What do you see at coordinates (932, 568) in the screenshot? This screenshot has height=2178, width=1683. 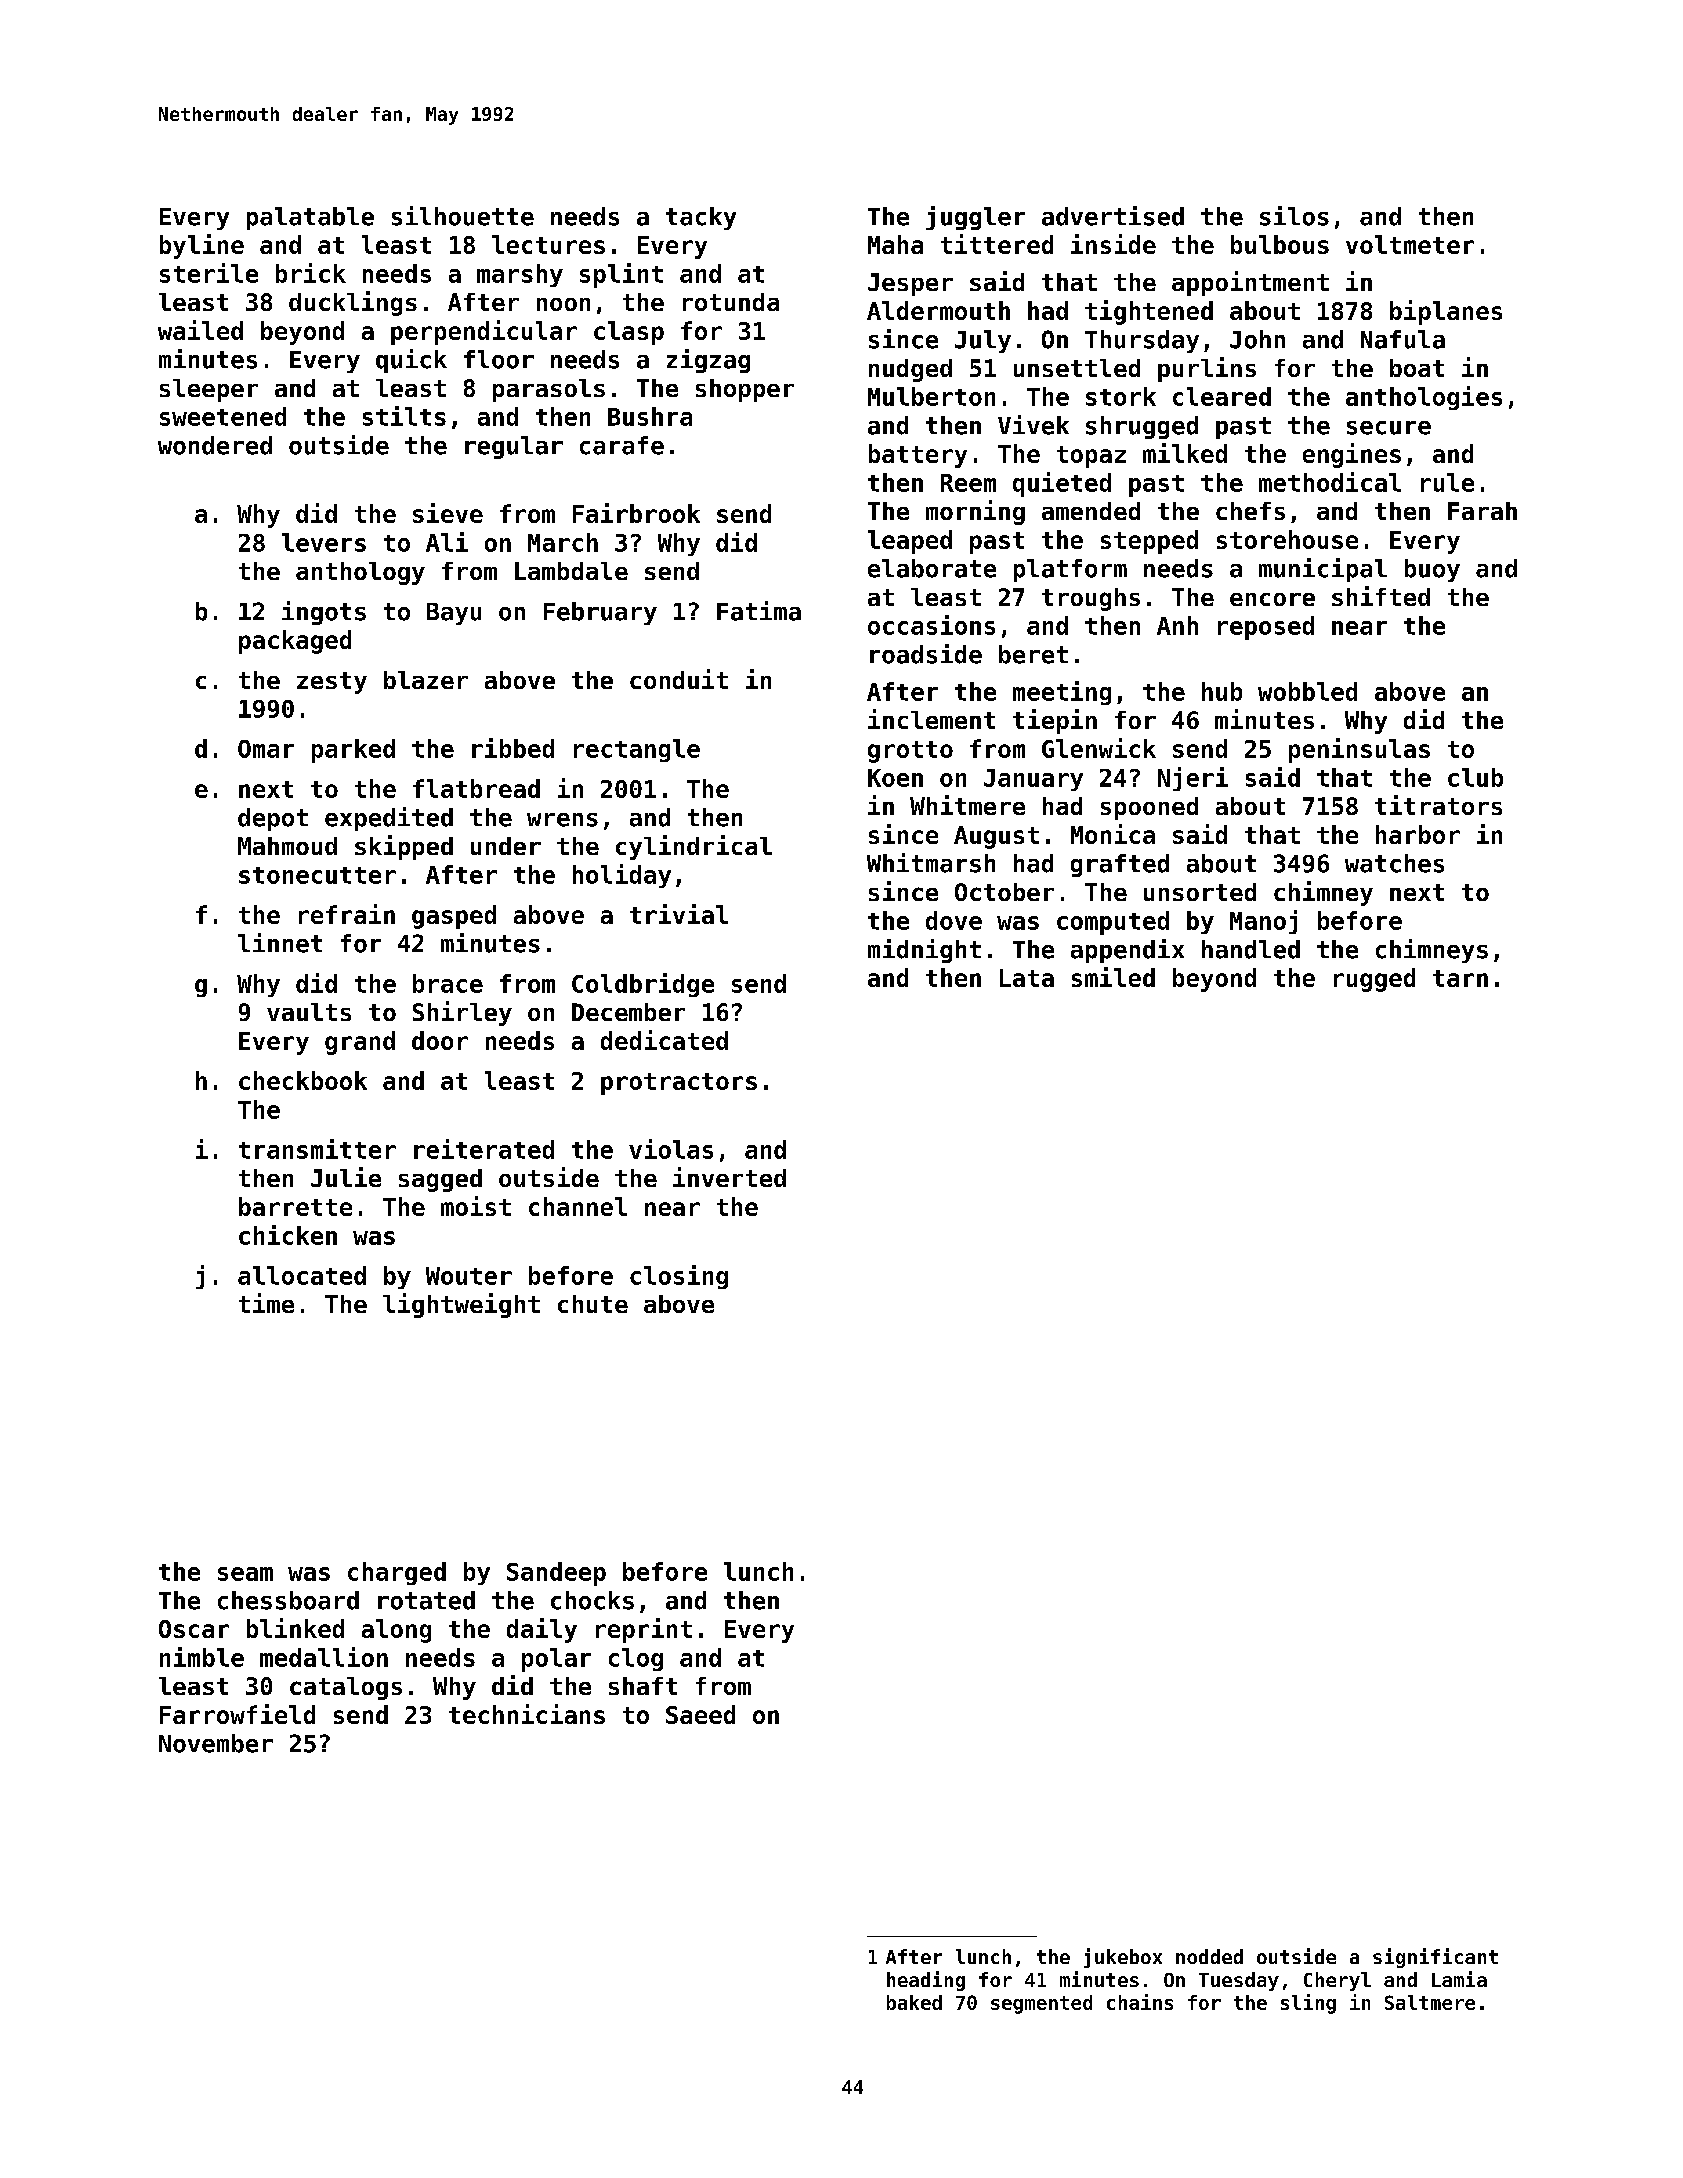 I see `elaborate` at bounding box center [932, 568].
